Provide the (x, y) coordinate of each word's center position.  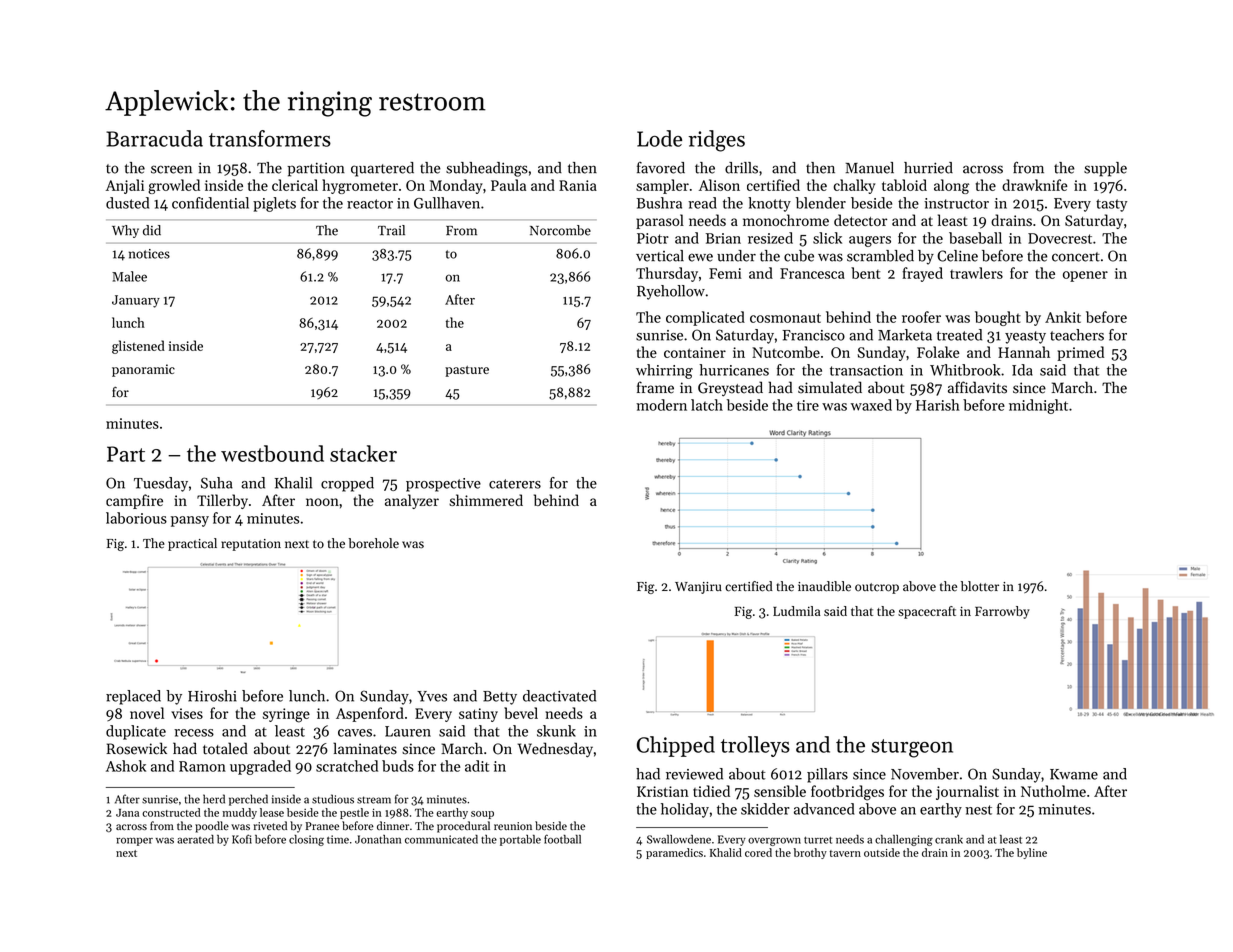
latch (707, 405)
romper (134, 841)
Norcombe (560, 230)
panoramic (143, 370)
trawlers (976, 273)
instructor (956, 203)
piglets (274, 204)
